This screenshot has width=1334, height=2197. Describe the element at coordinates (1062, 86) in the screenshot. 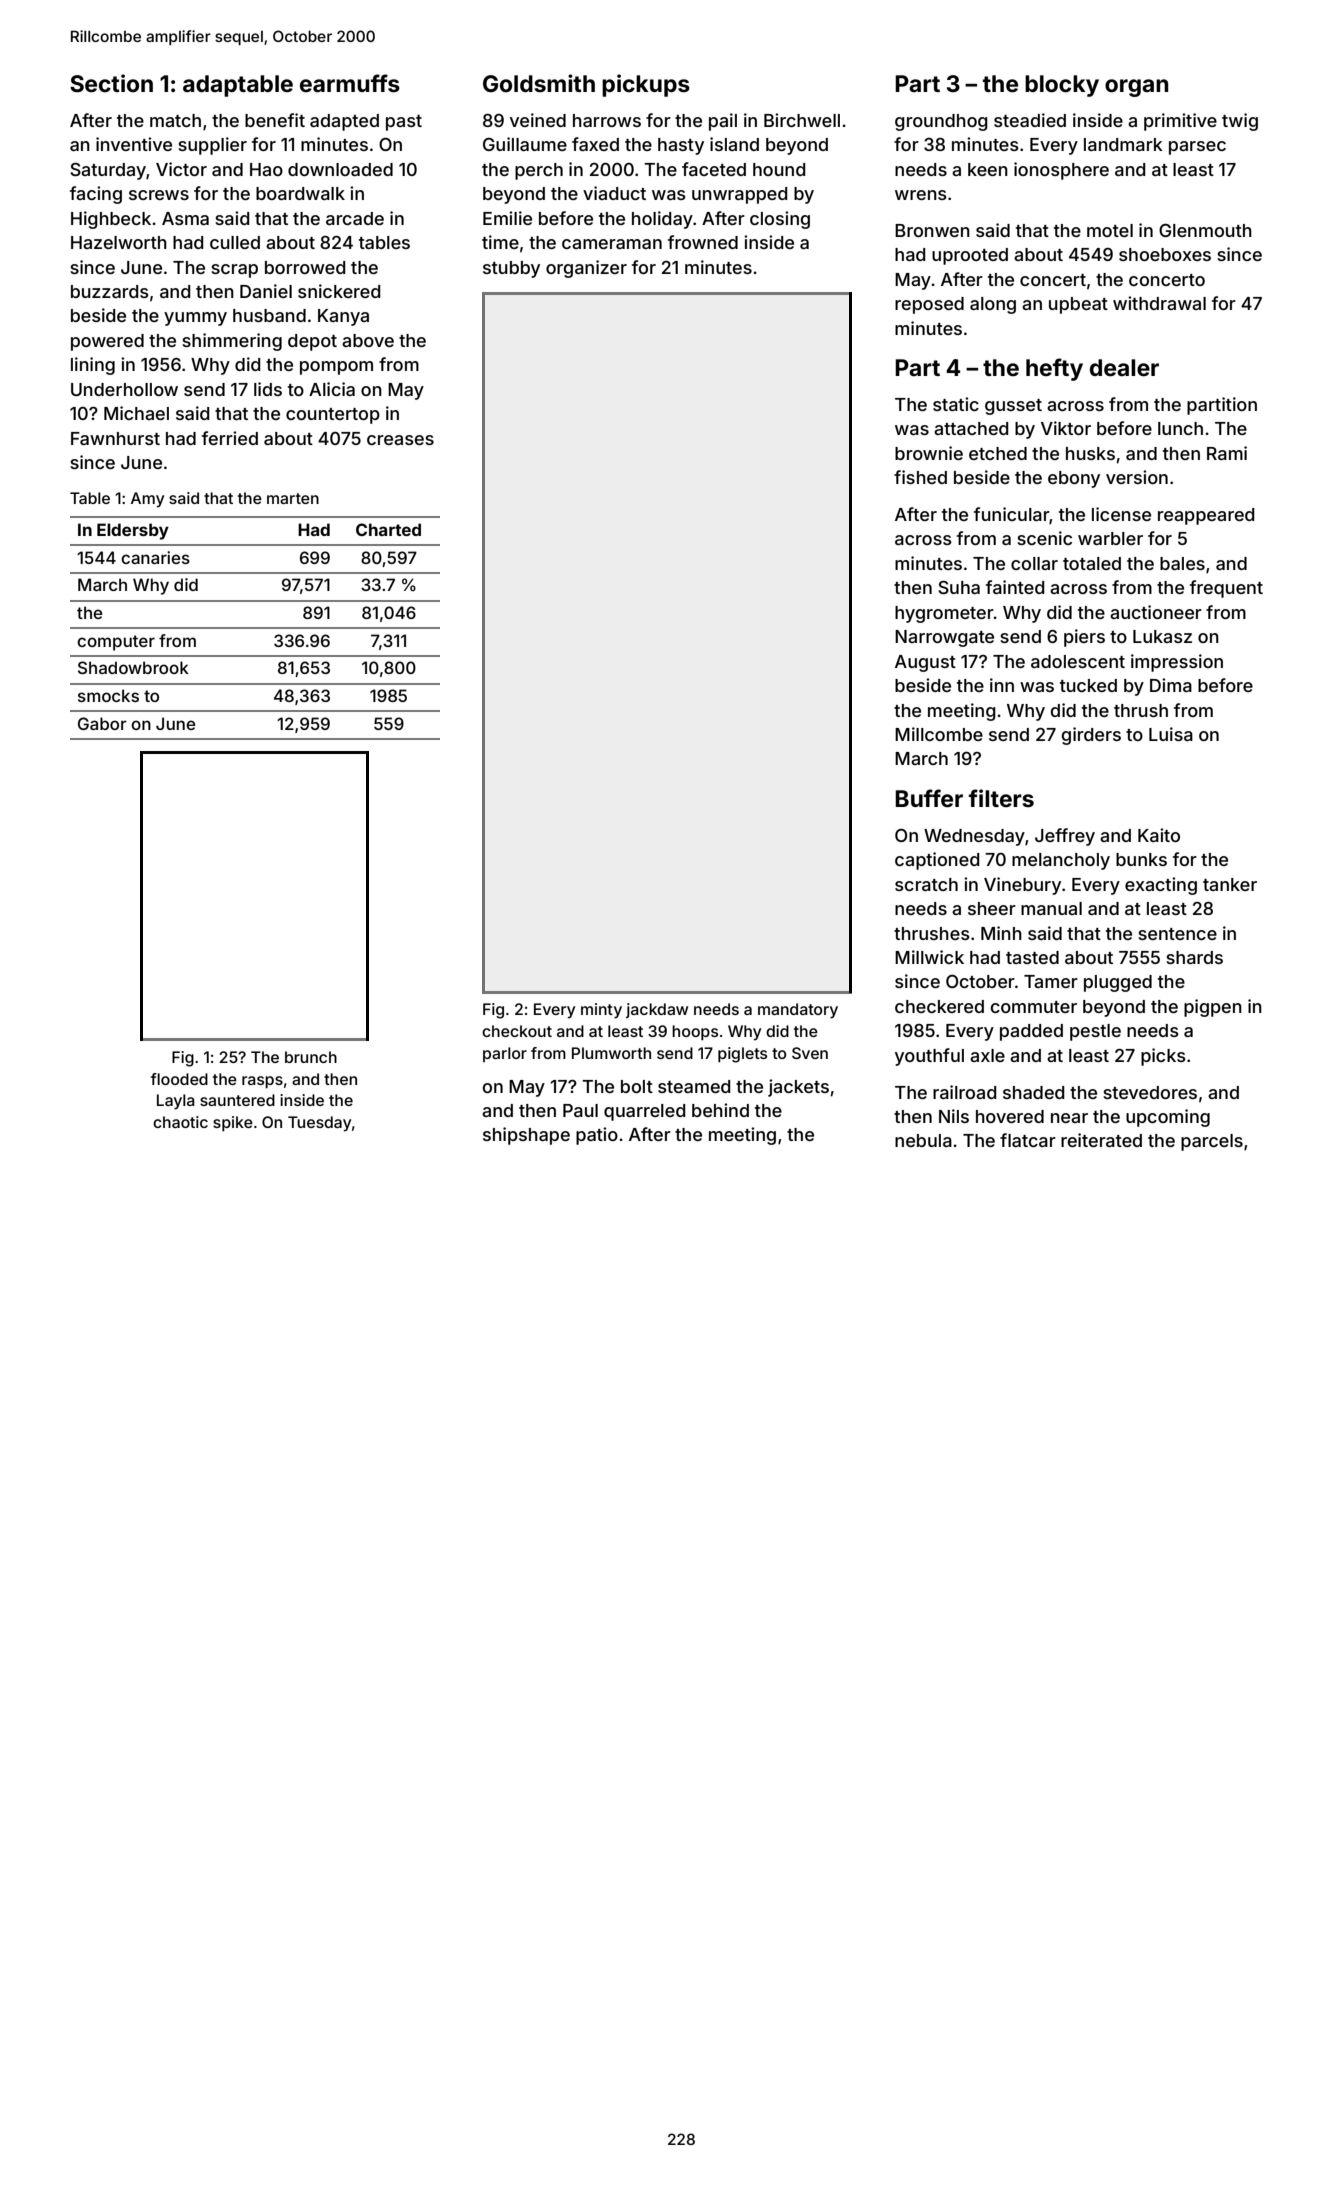

I see `blocky` at that location.
